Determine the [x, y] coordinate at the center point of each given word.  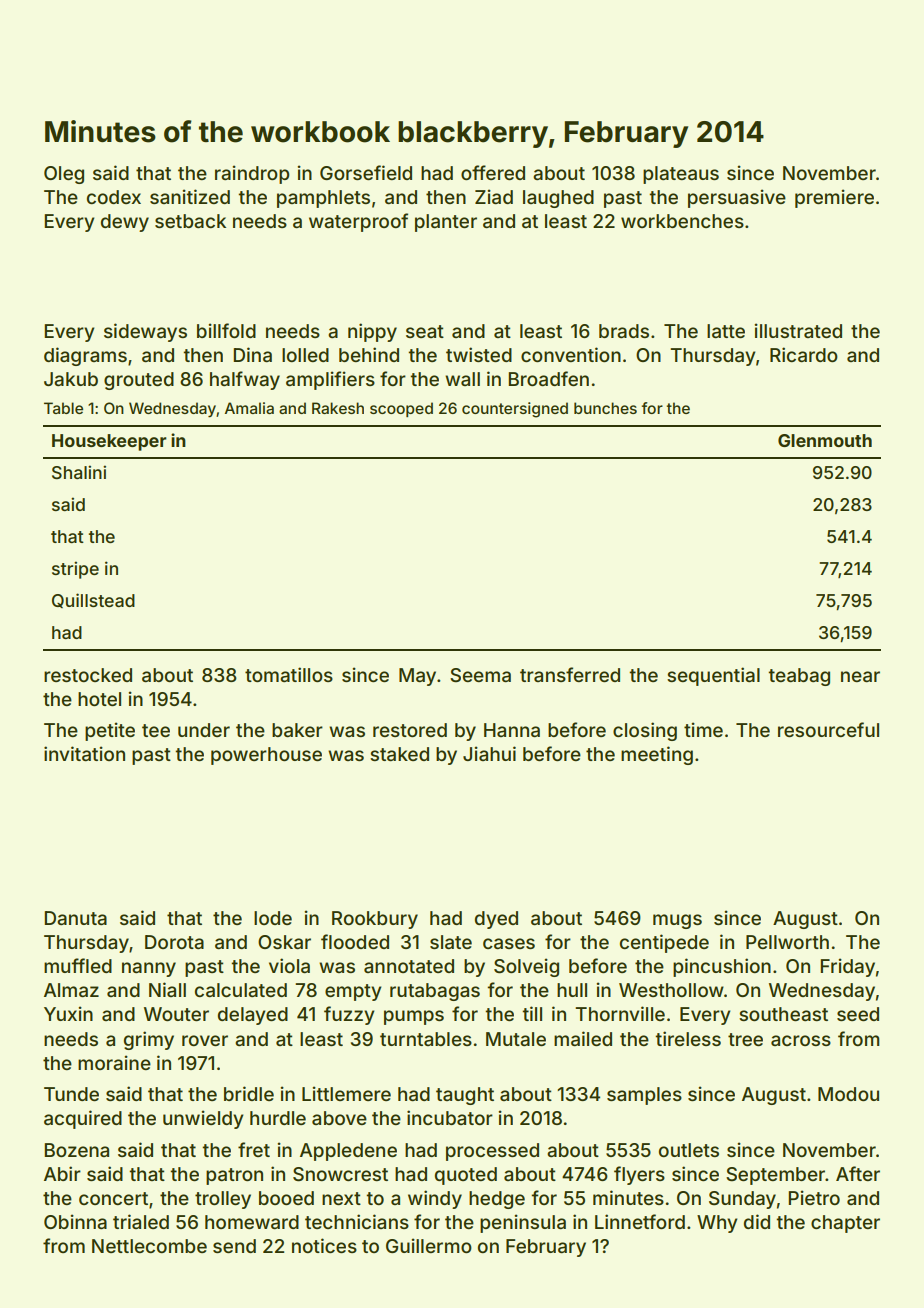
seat [425, 331]
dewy [125, 223]
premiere [834, 198]
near [860, 676]
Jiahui [489, 753]
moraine [114, 1062]
